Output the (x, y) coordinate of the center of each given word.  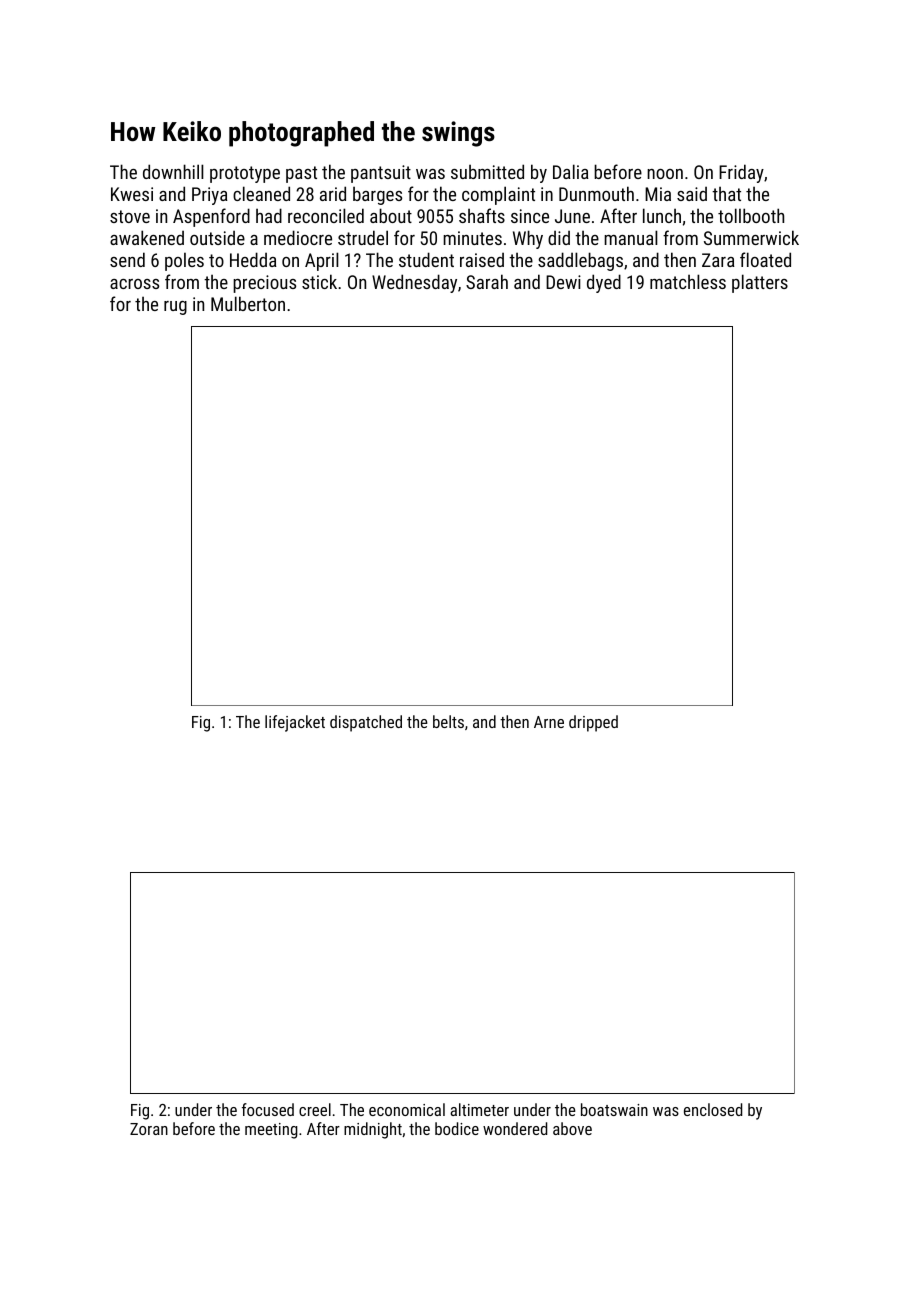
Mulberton (248, 303)
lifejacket (295, 723)
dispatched (366, 723)
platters (760, 283)
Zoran (149, 1129)
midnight (373, 1130)
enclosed (713, 1109)
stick (319, 281)
